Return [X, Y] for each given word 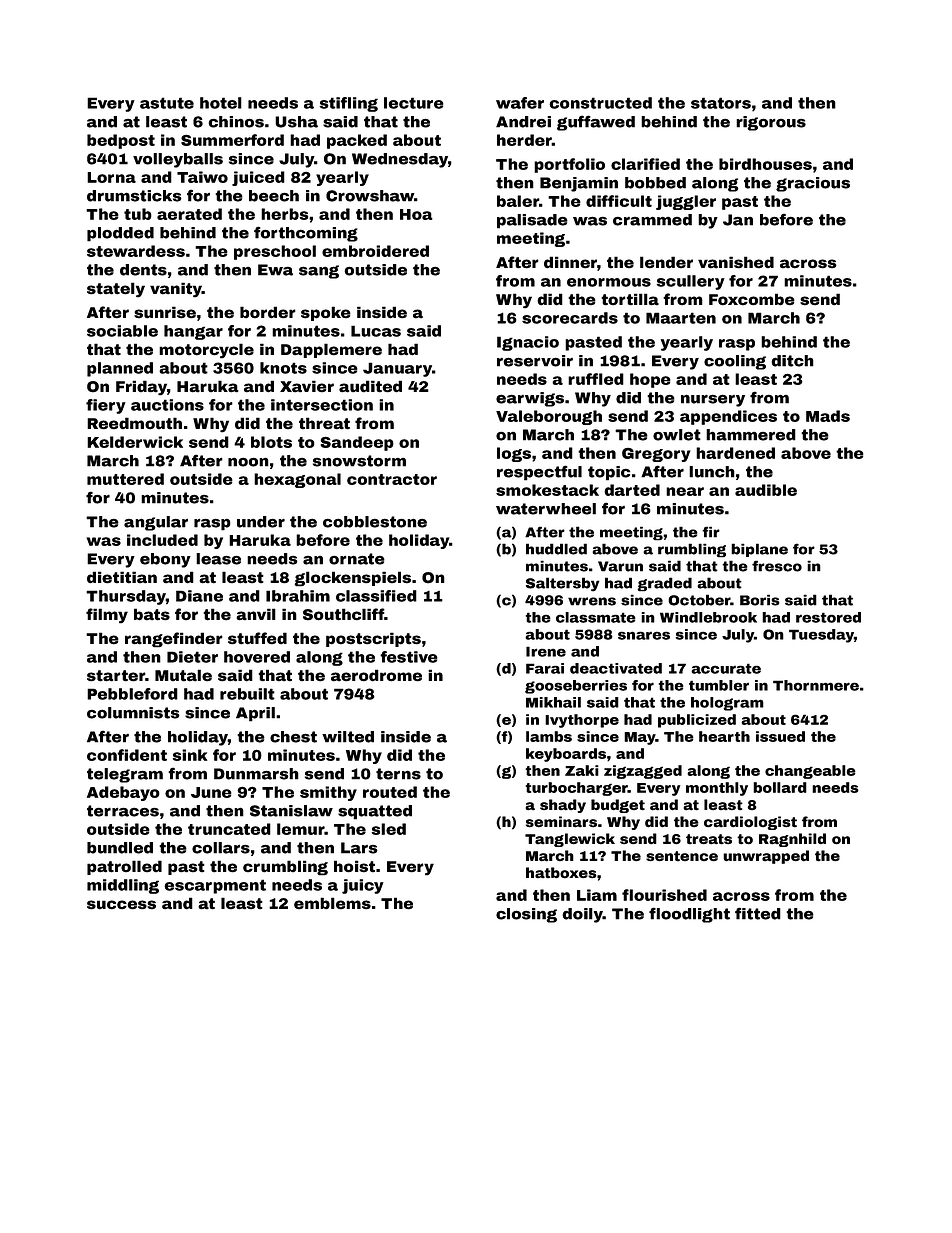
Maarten [681, 318]
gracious [813, 184]
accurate [726, 668]
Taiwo [202, 177]
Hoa [416, 214]
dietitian [122, 577]
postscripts [373, 639]
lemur [301, 829]
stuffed [257, 638]
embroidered [375, 251]
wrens [592, 601]
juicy [363, 886]
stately [116, 290]
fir [711, 532]
